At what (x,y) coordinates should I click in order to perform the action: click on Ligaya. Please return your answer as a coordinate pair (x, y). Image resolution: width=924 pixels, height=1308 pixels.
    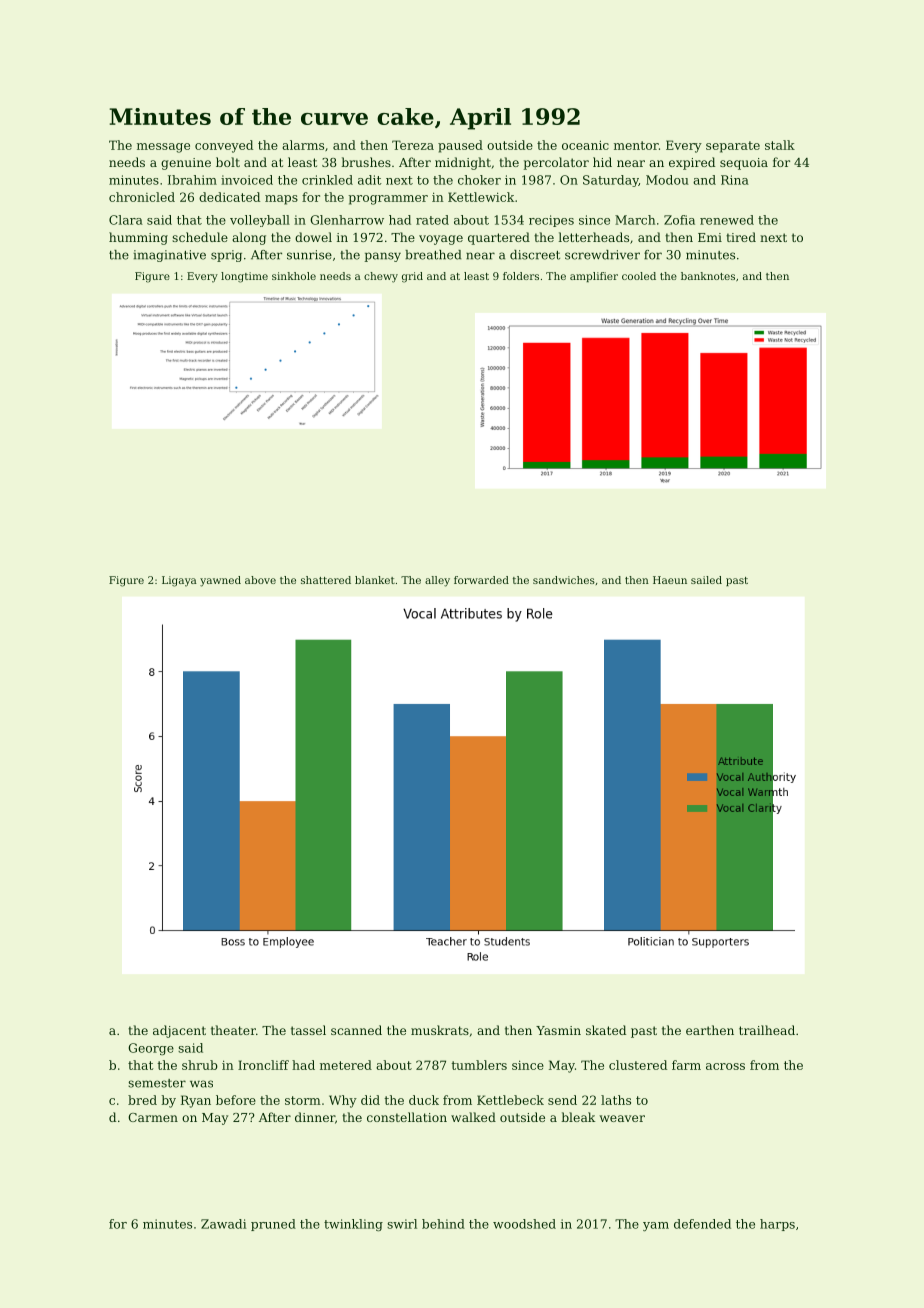
    Looking at the image, I should click on (179, 581).
